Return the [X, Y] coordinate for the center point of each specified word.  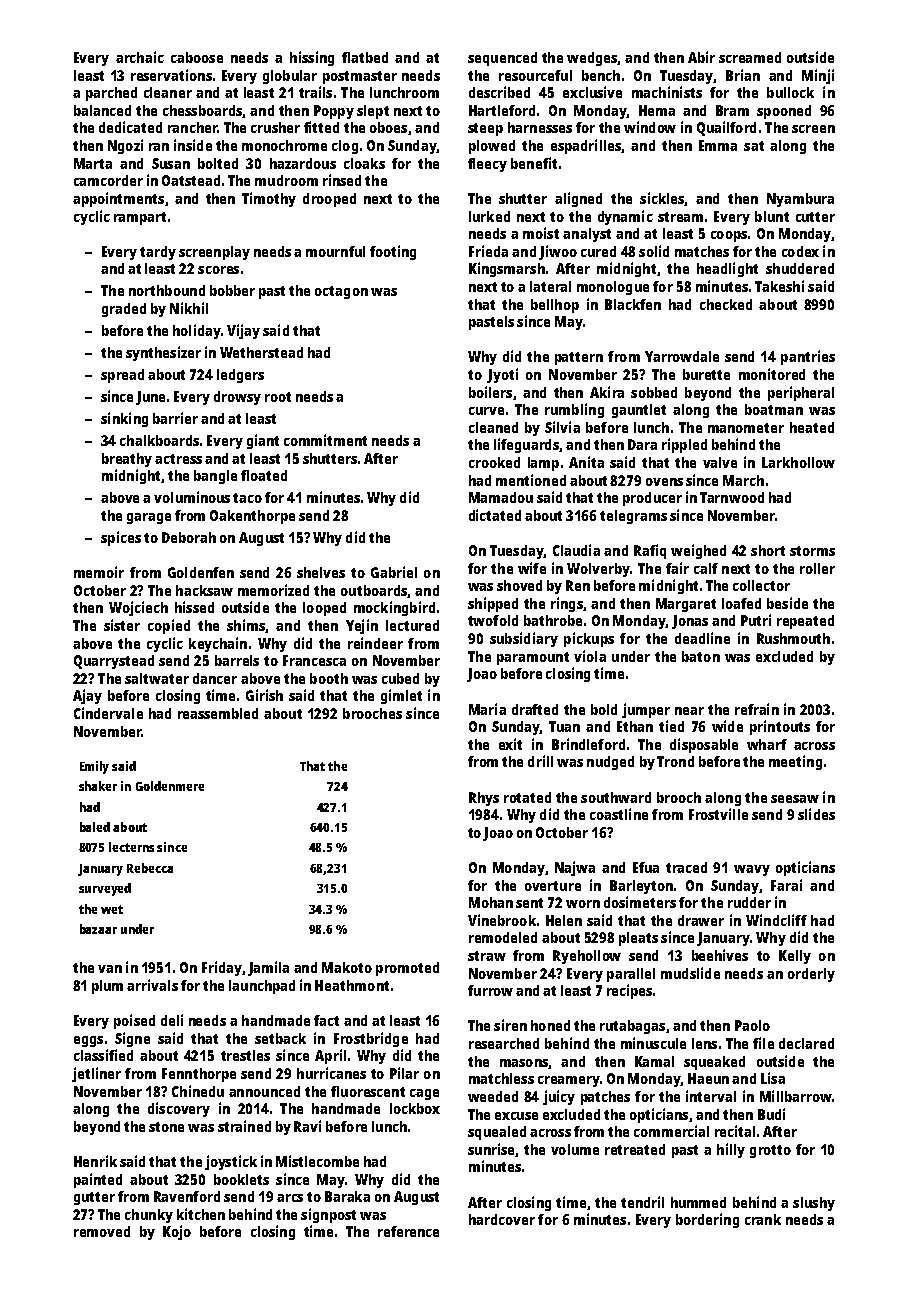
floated [264, 475]
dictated [495, 515]
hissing [312, 58]
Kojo [177, 1232]
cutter [815, 217]
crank [763, 1219]
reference [408, 1231]
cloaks [364, 163]
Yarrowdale [682, 356]
